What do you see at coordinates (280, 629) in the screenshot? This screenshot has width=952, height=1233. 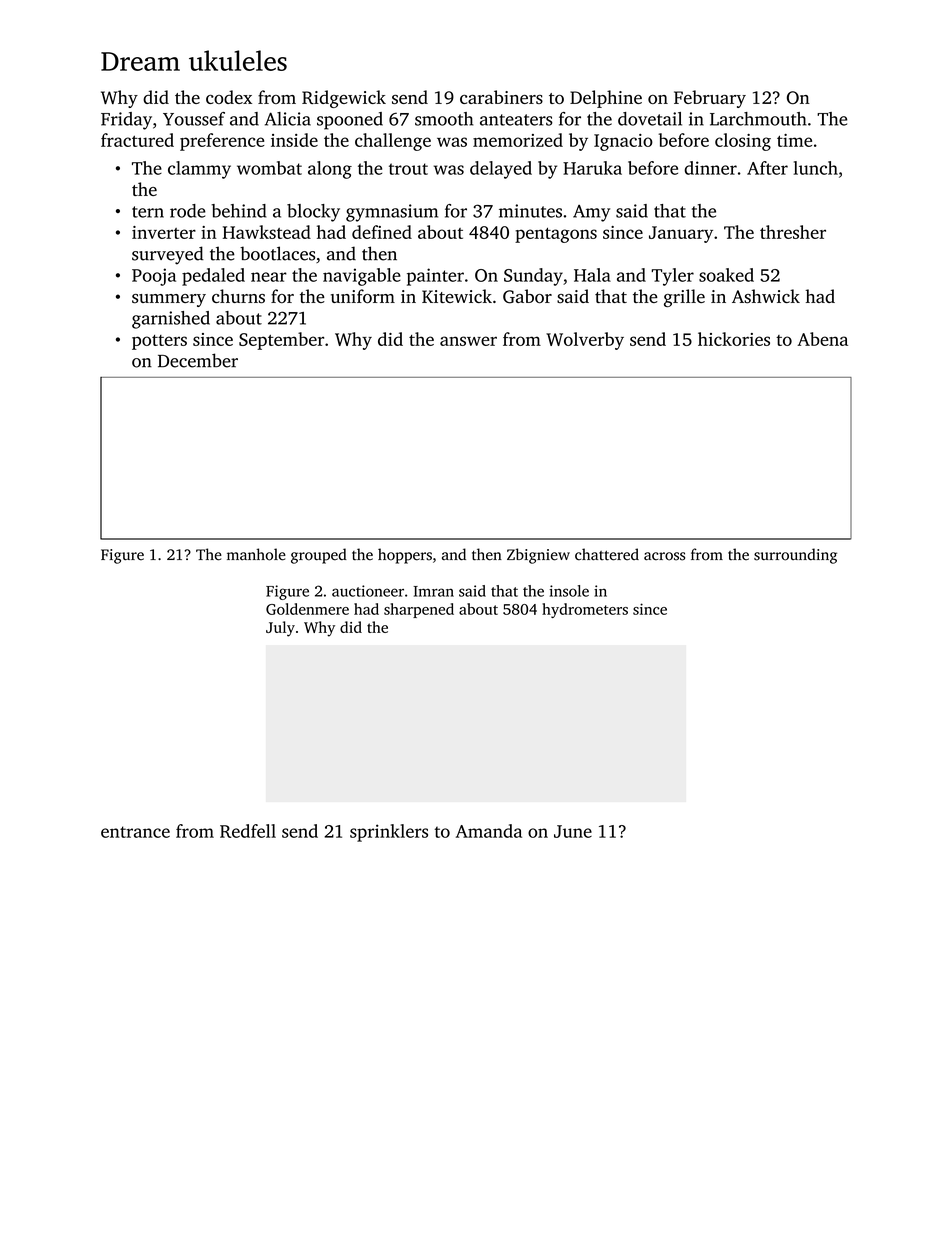 I see `July` at bounding box center [280, 629].
